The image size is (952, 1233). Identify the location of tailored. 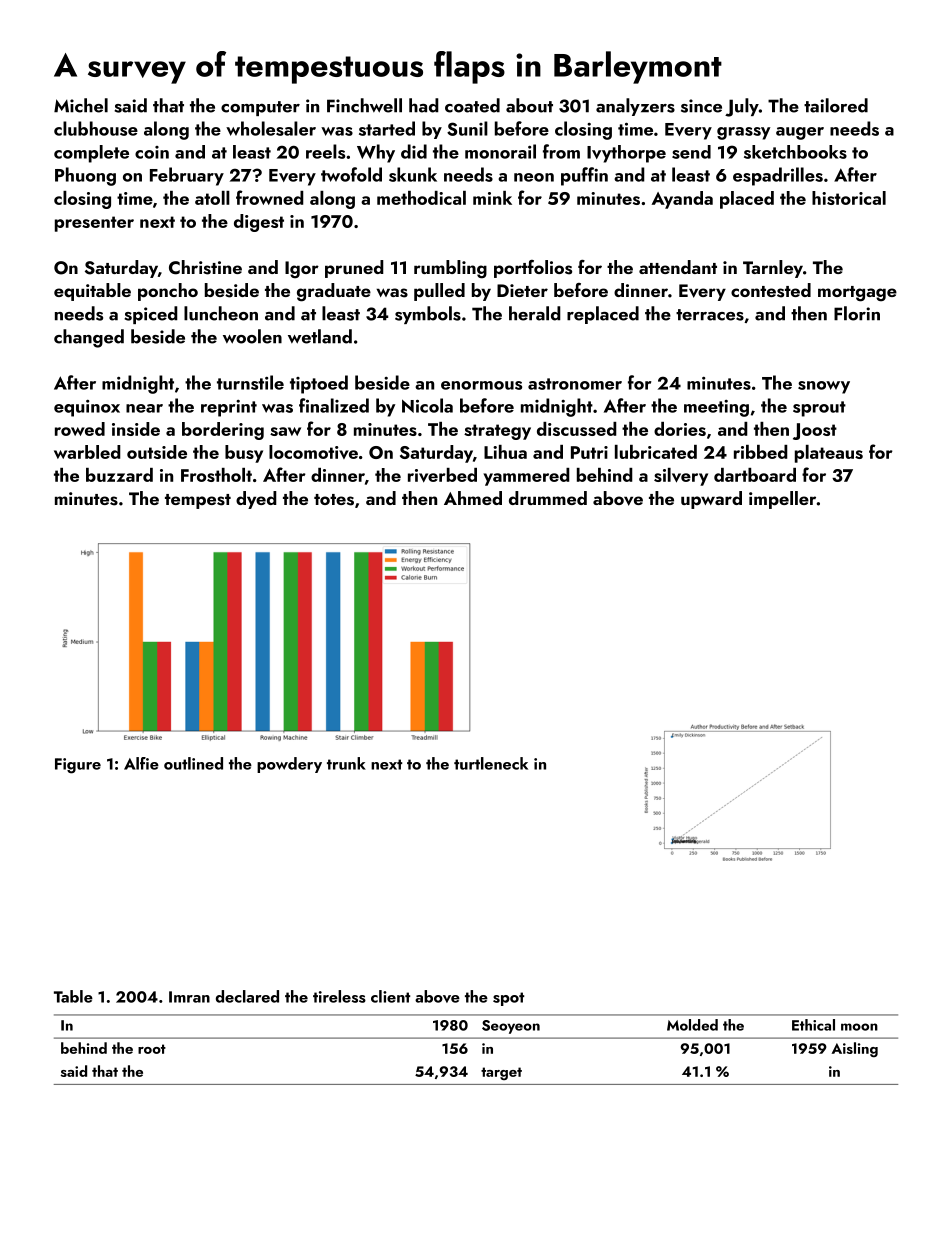
(836, 105).
